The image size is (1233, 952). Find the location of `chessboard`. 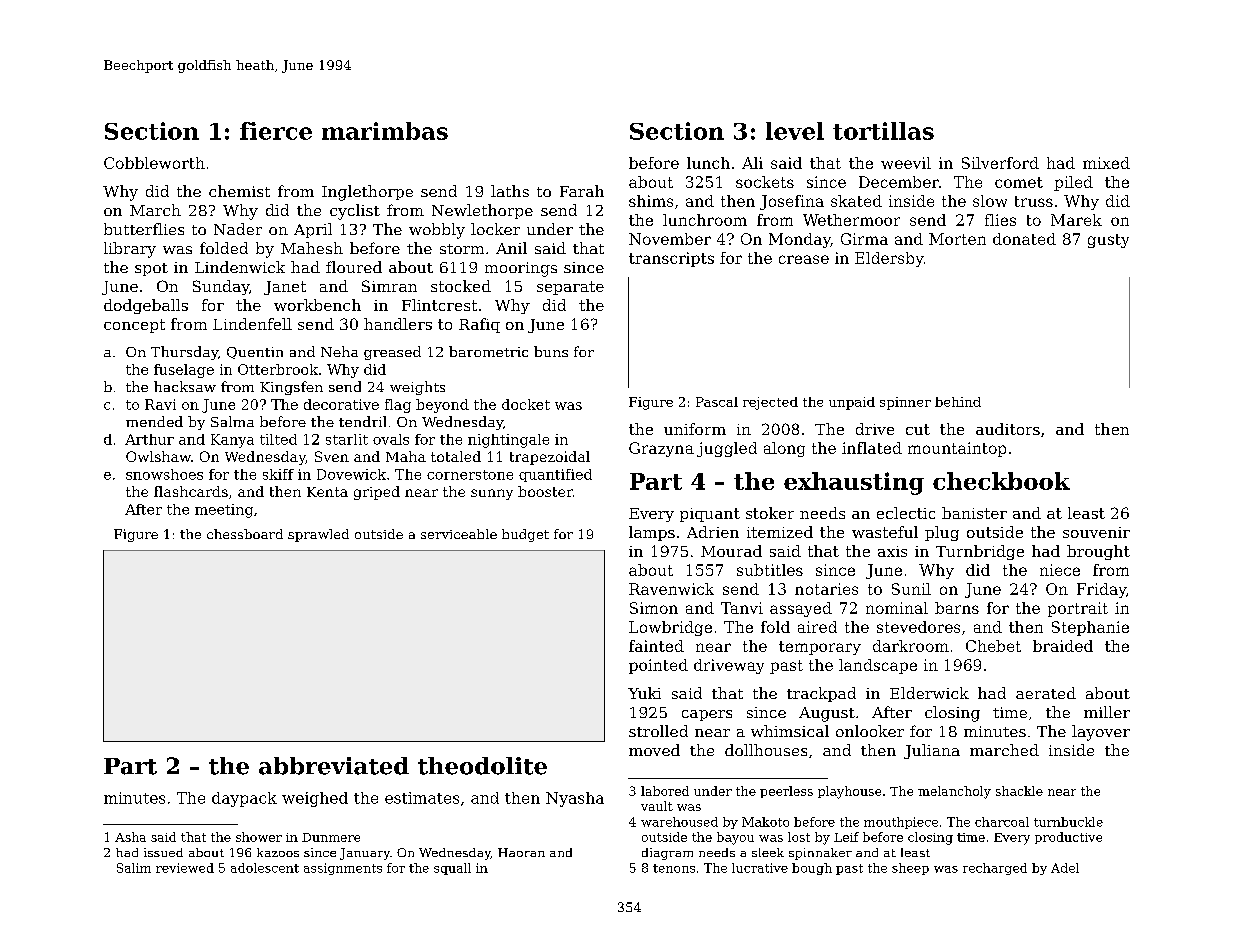

chessboard is located at coordinates (245, 534).
